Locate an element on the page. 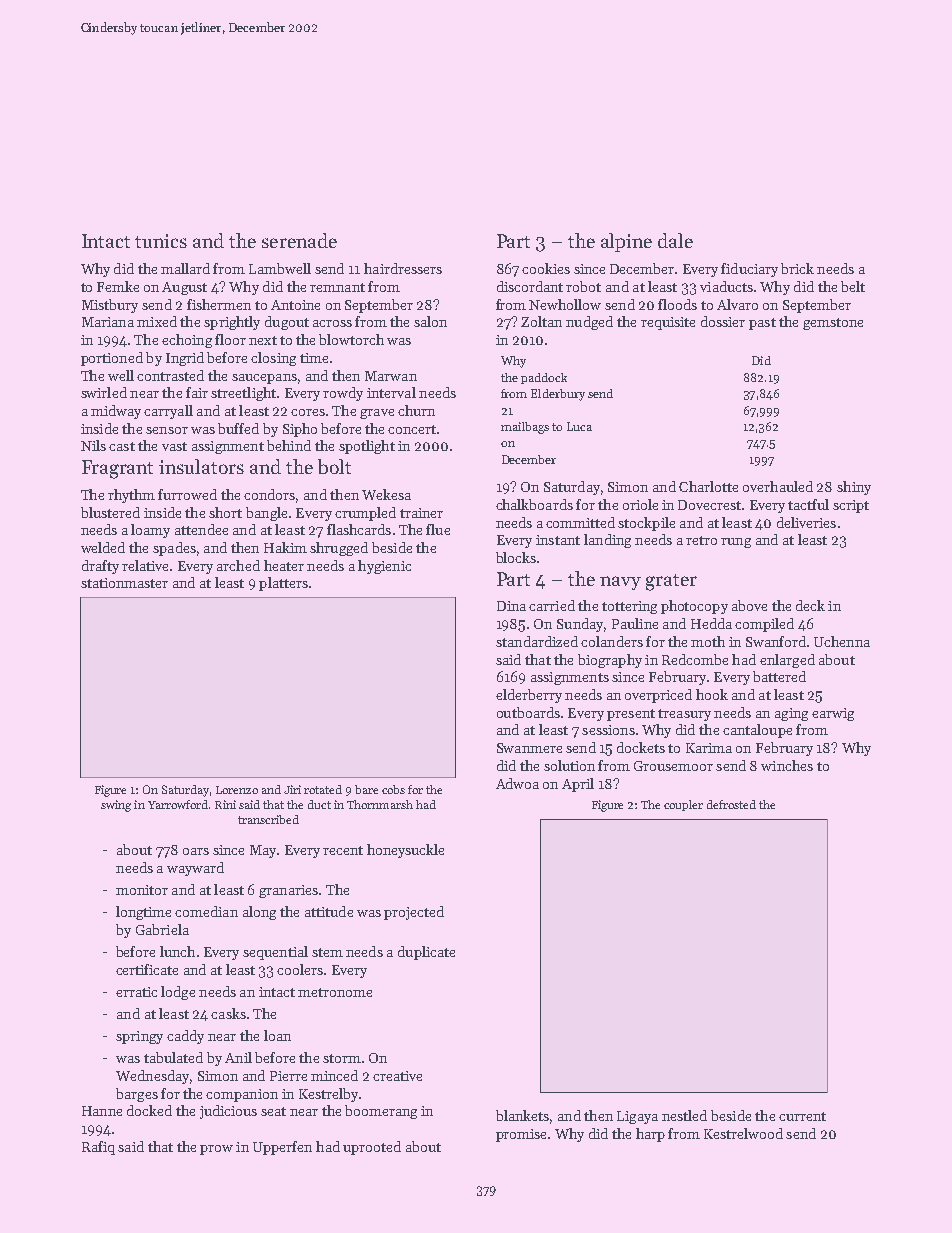 This image has height=1233, width=952. deck is located at coordinates (810, 605).
